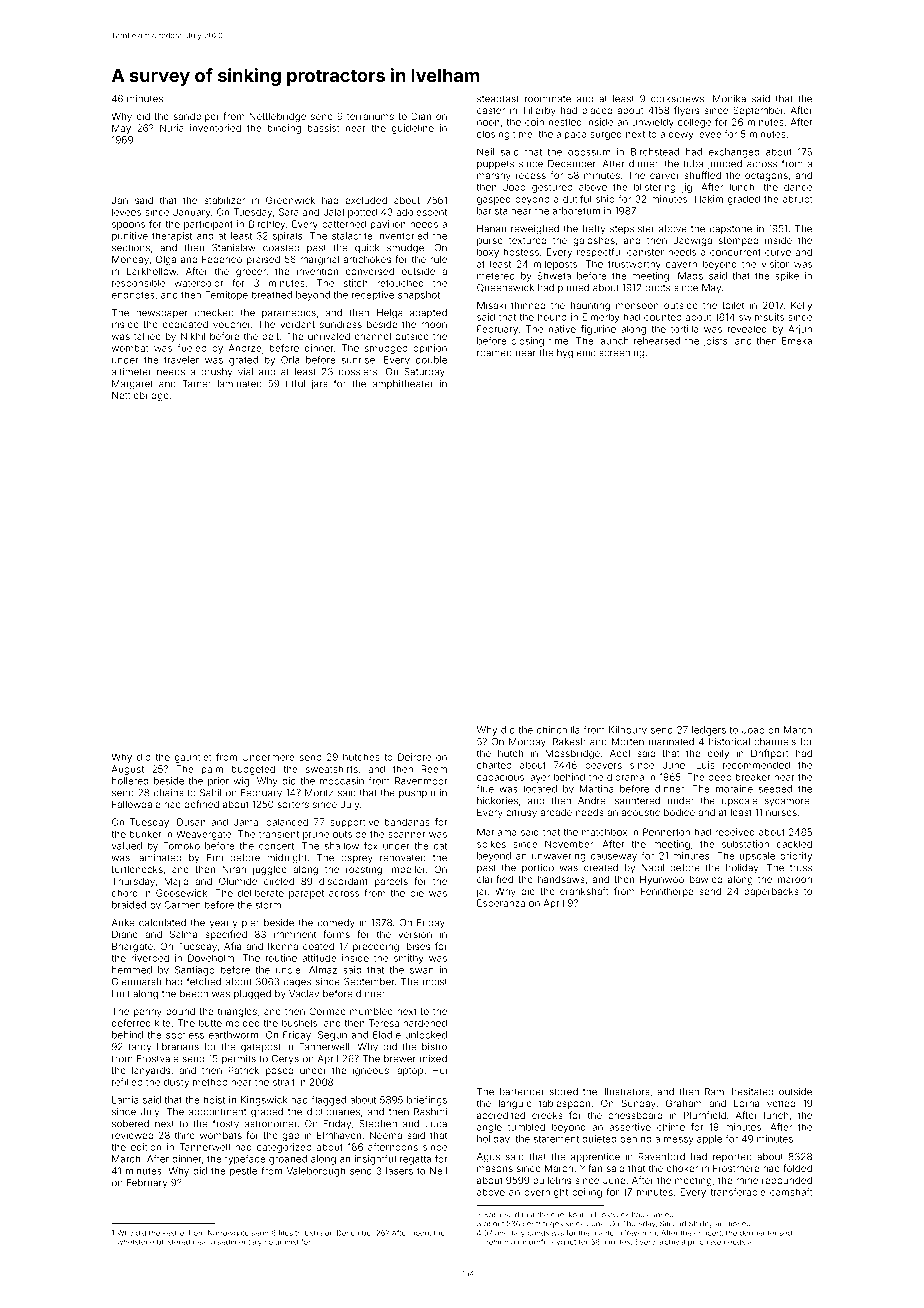 The width and height of the screenshot is (924, 1308). Describe the element at coordinates (521, 813) in the screenshot. I see `citrusy` at that location.
